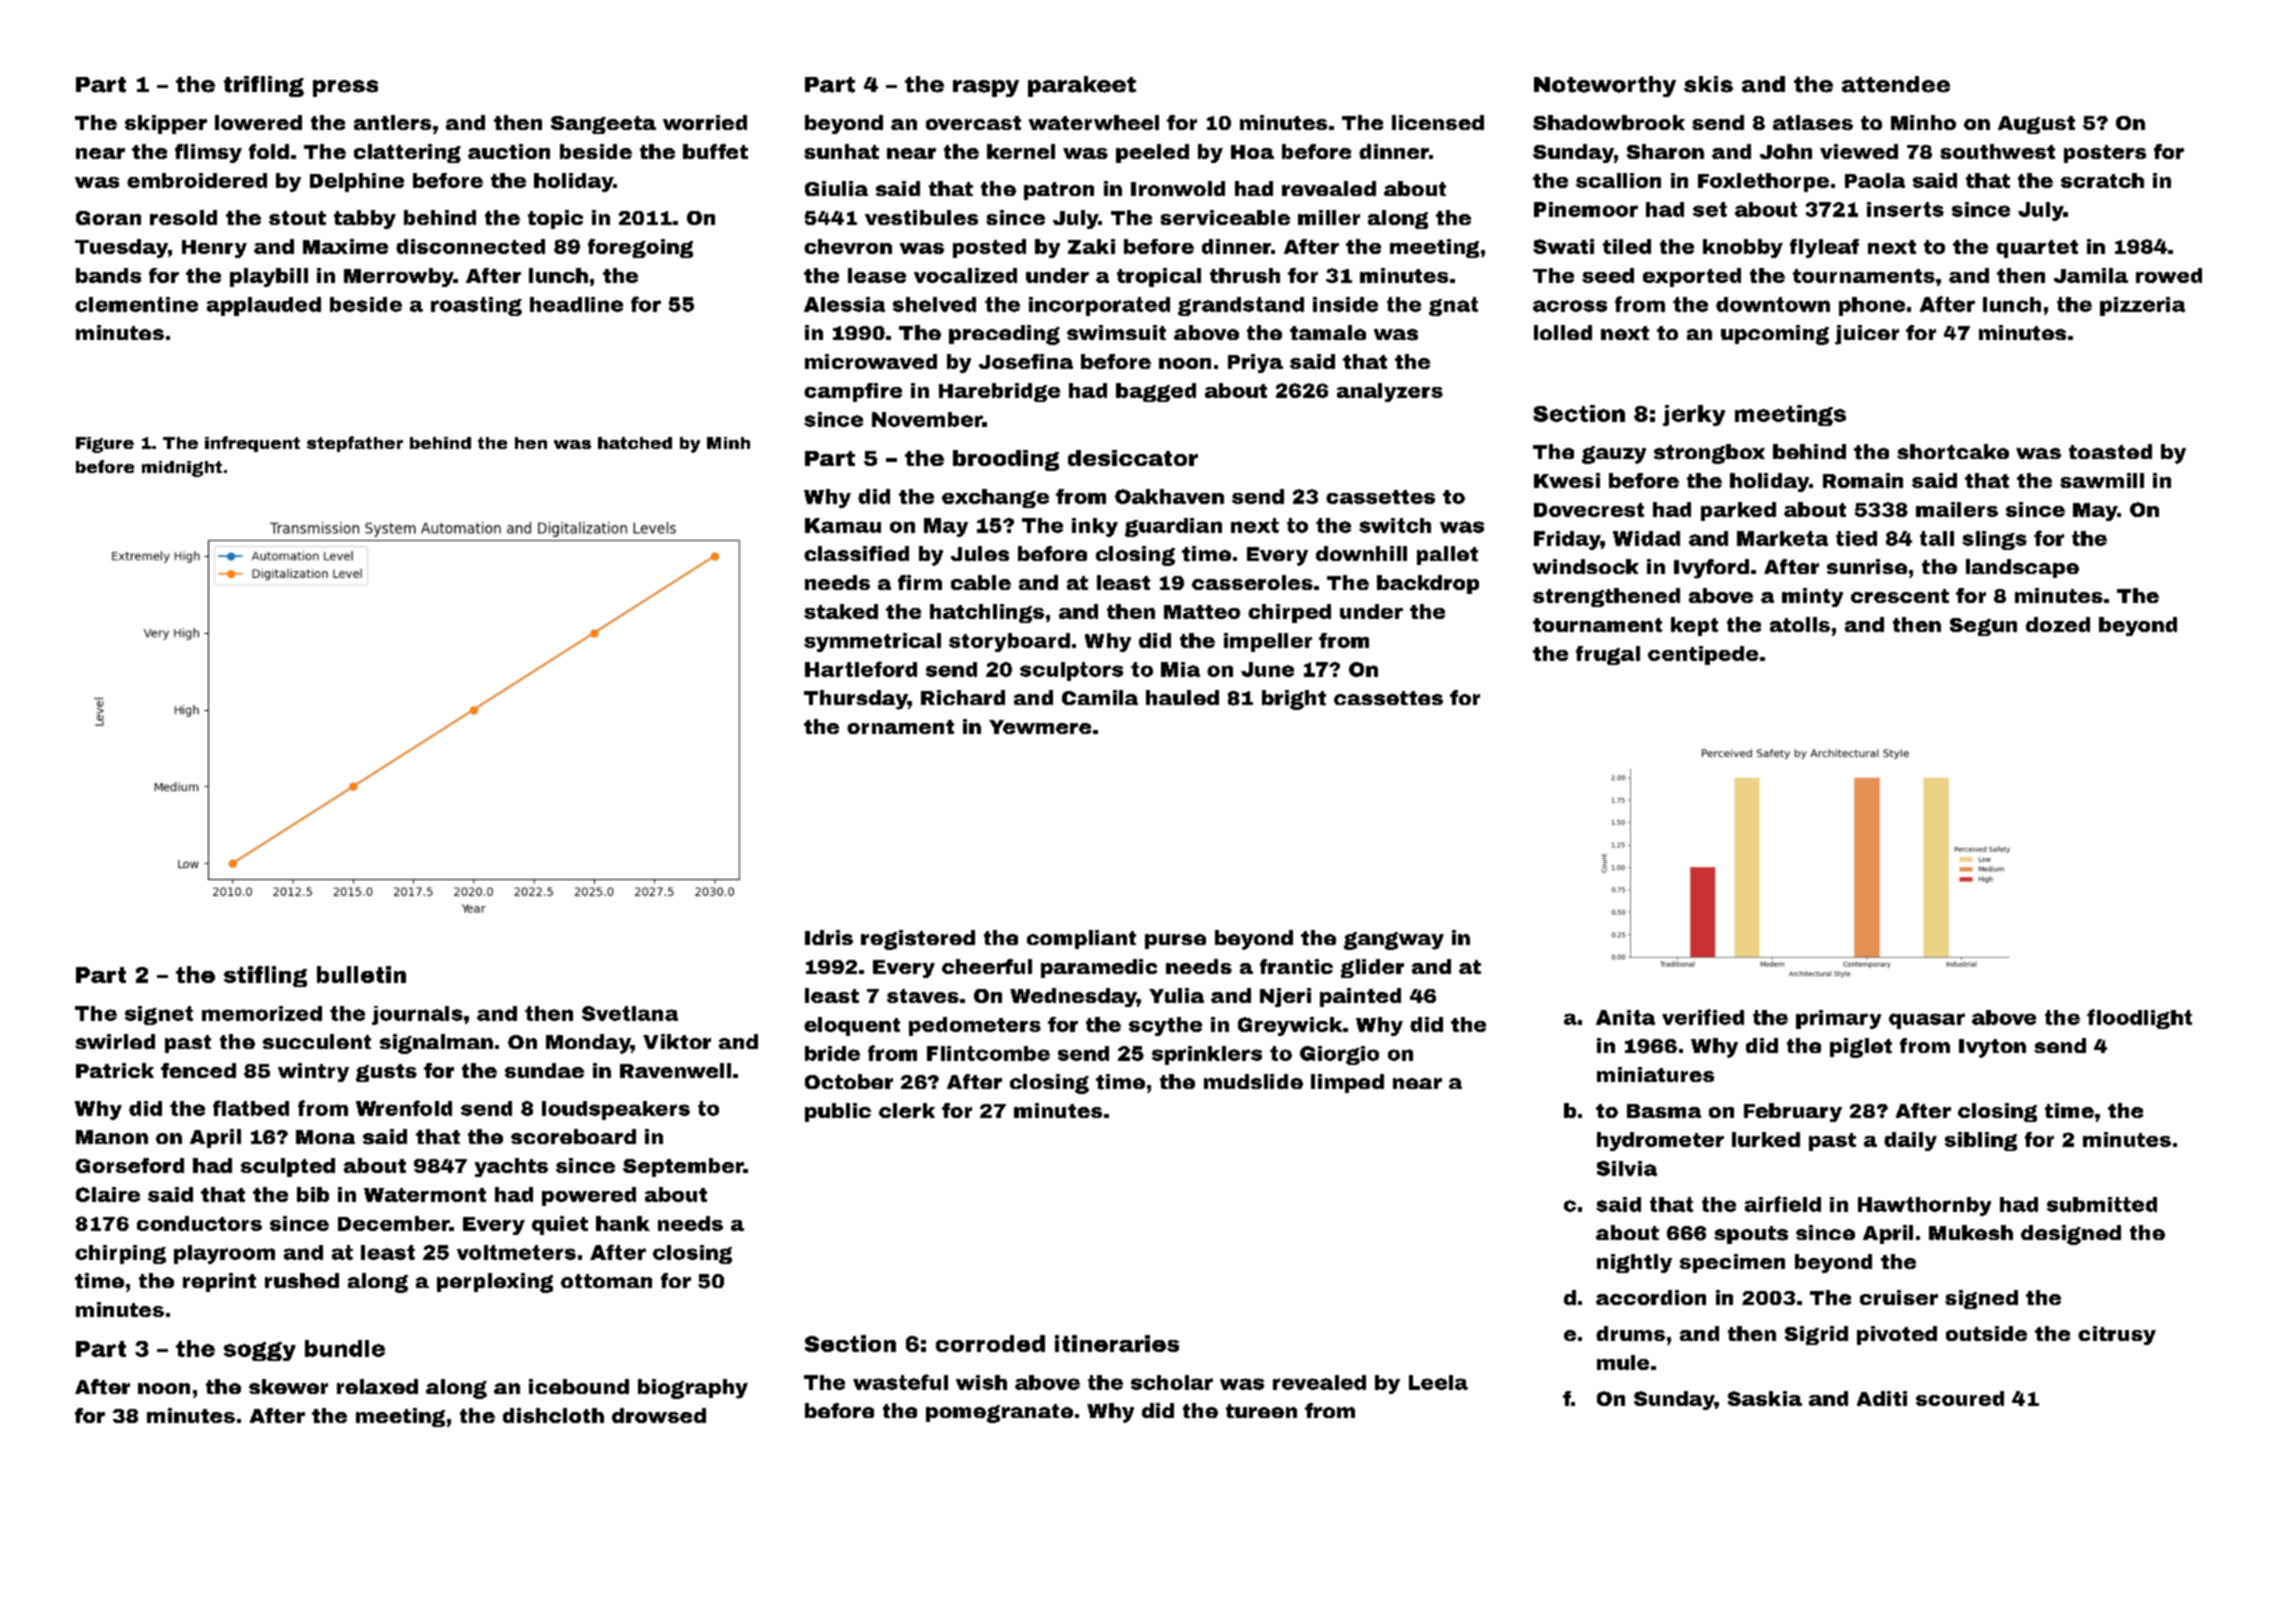  What do you see at coordinates (1983, 627) in the screenshot?
I see `Segun` at bounding box center [1983, 627].
